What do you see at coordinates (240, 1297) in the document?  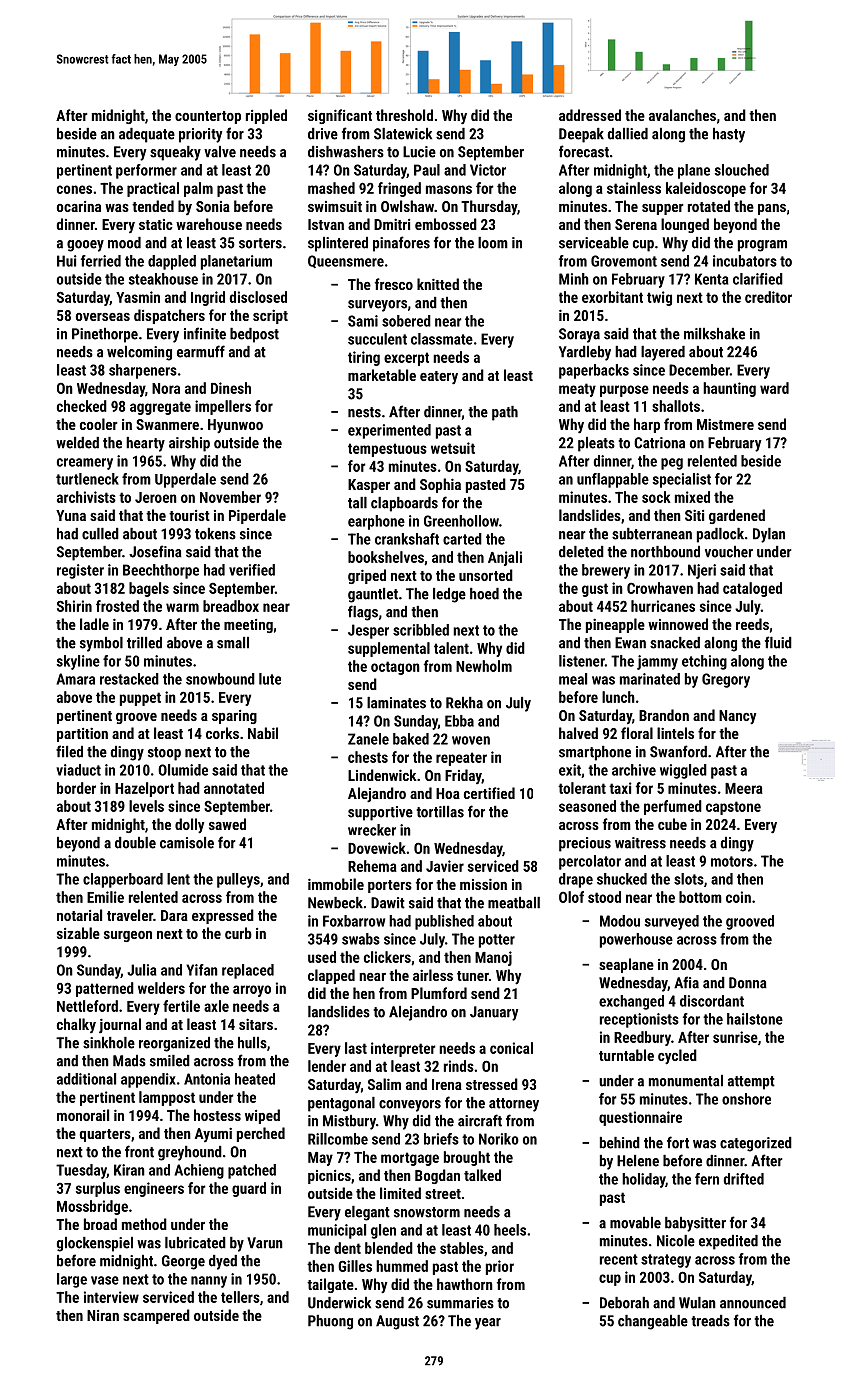 I see `tellers` at bounding box center [240, 1297].
